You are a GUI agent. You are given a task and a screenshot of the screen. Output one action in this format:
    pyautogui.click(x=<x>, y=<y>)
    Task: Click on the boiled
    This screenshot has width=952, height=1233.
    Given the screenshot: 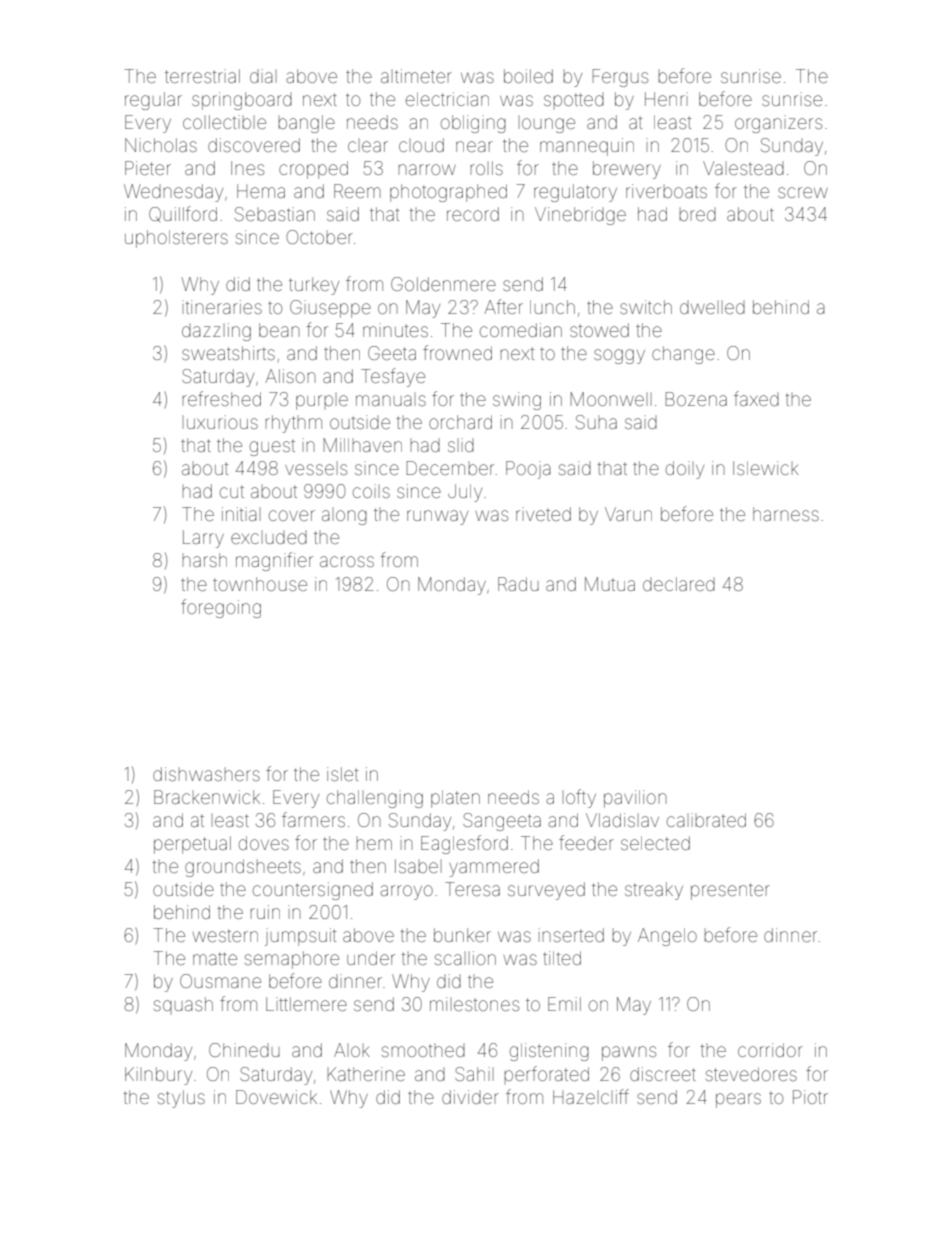 What is the action you would take?
    pyautogui.click(x=528, y=76)
